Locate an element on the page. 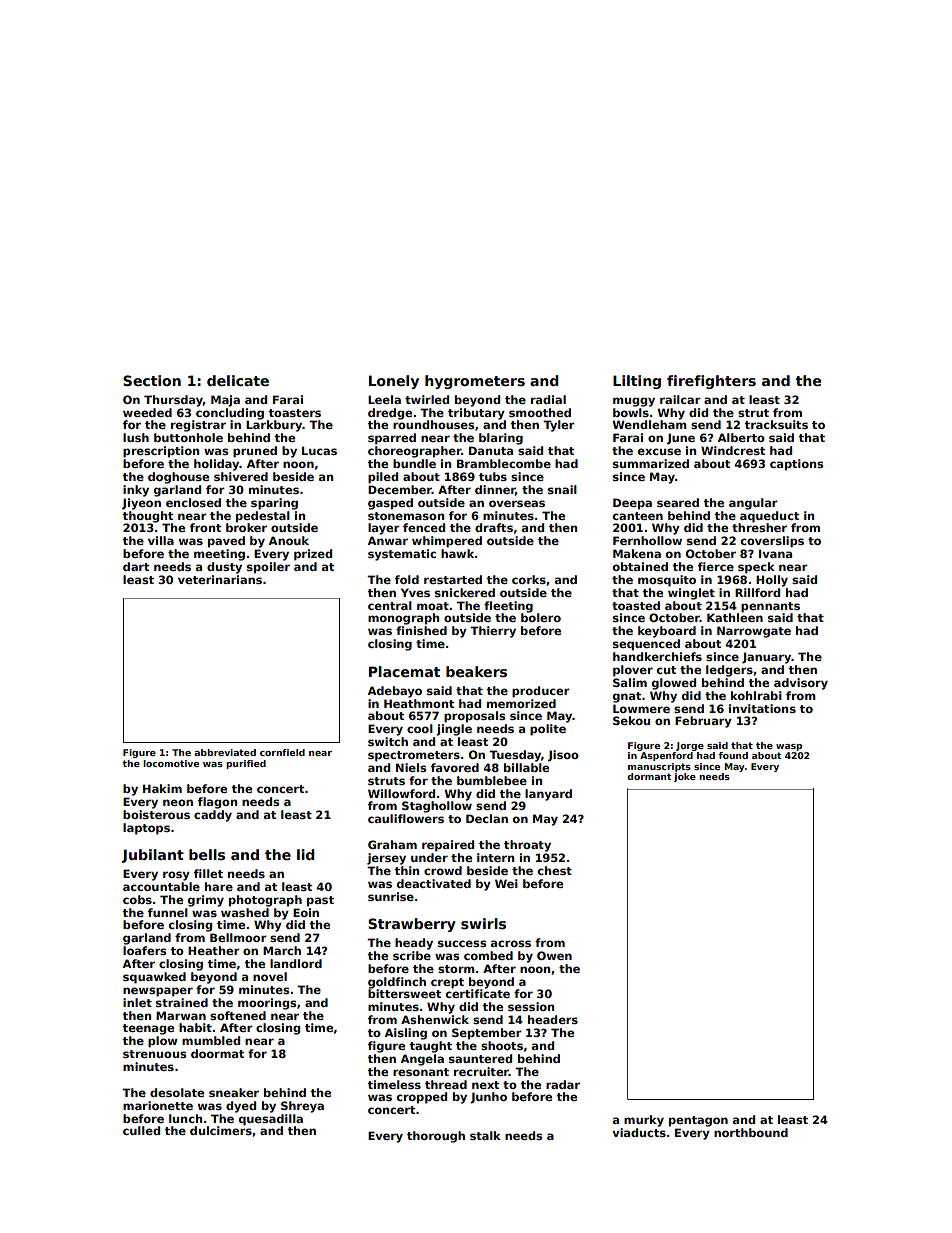  Section is located at coordinates (152, 380).
